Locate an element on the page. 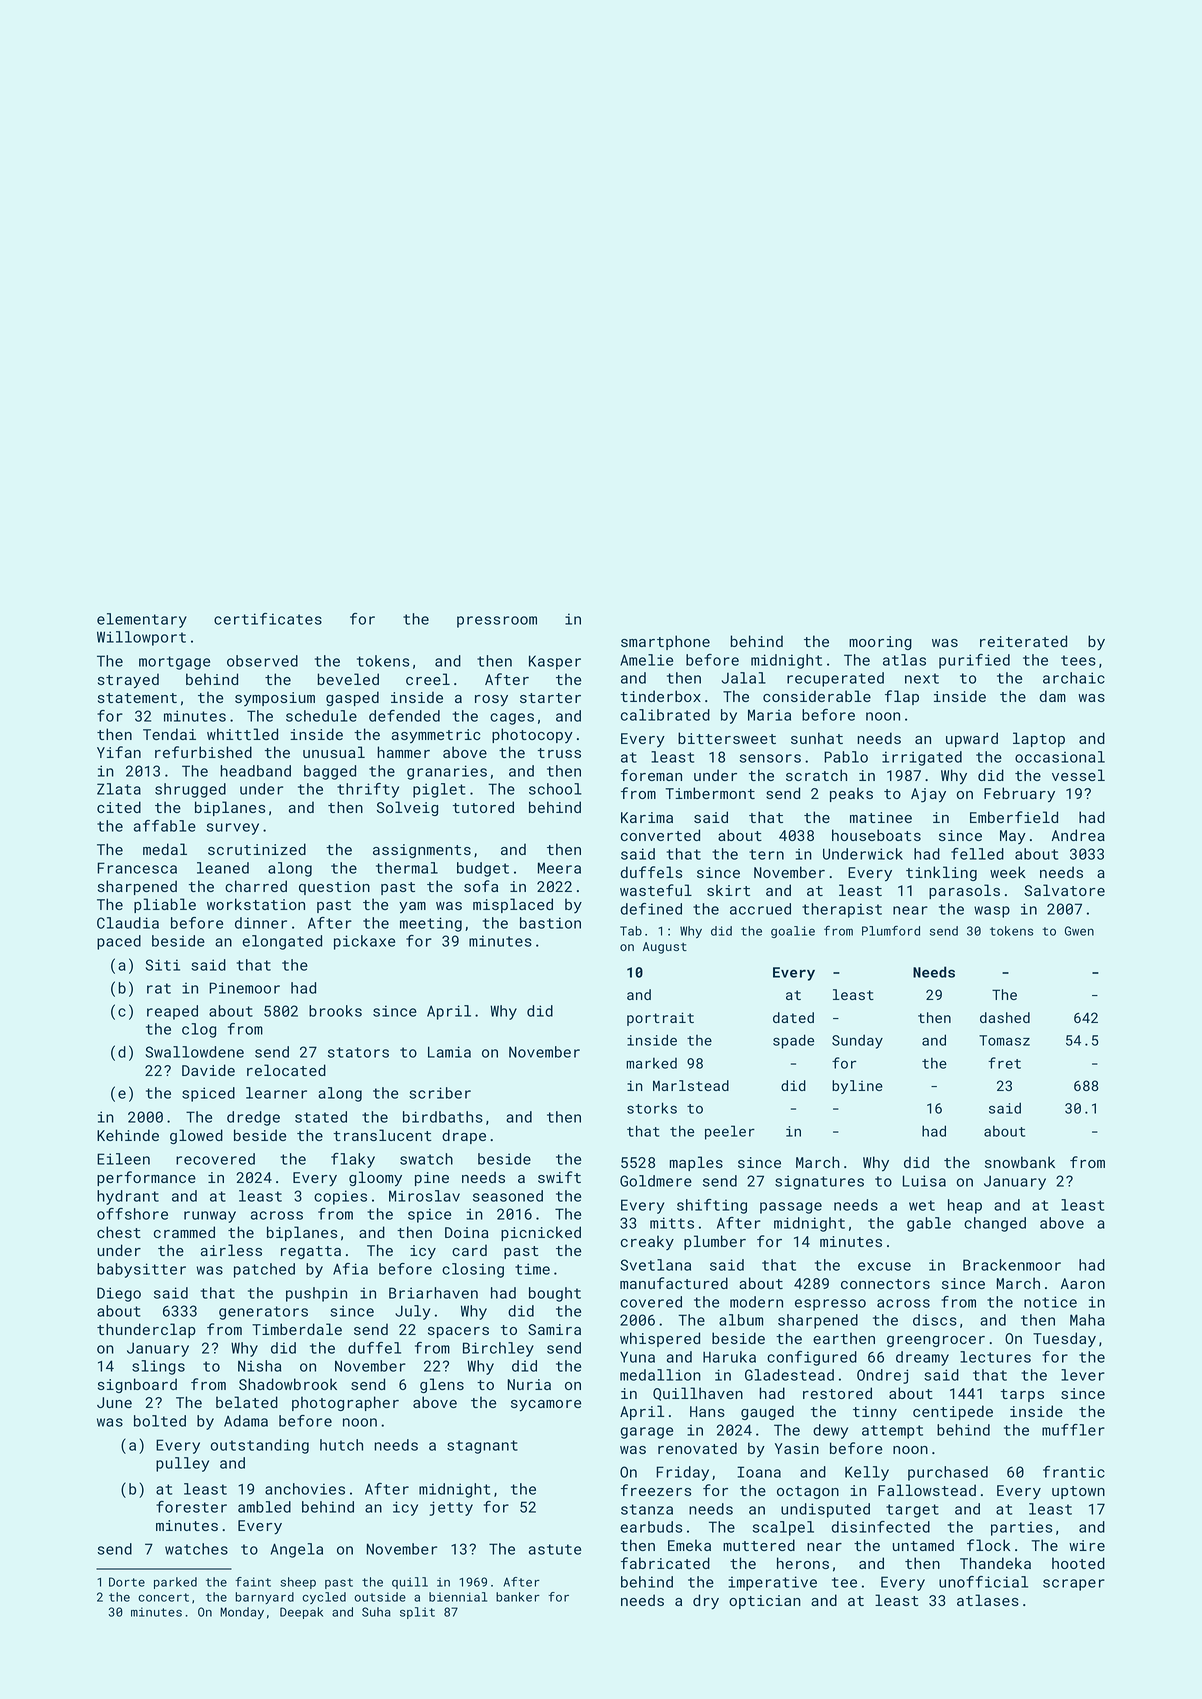  Emeka is located at coordinates (689, 1545).
